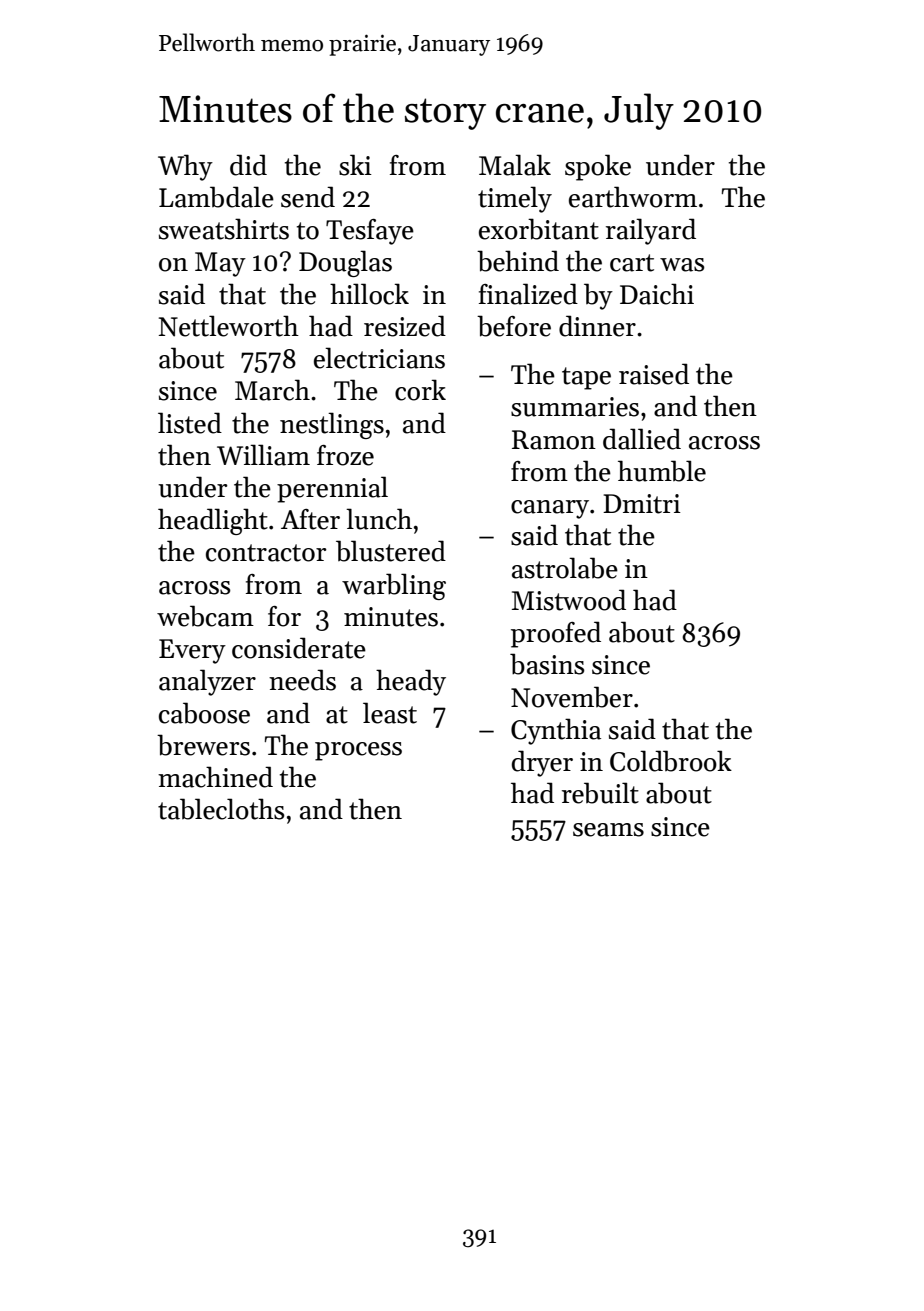 Image resolution: width=924 pixels, height=1311 pixels. I want to click on Malak, so click(515, 165).
